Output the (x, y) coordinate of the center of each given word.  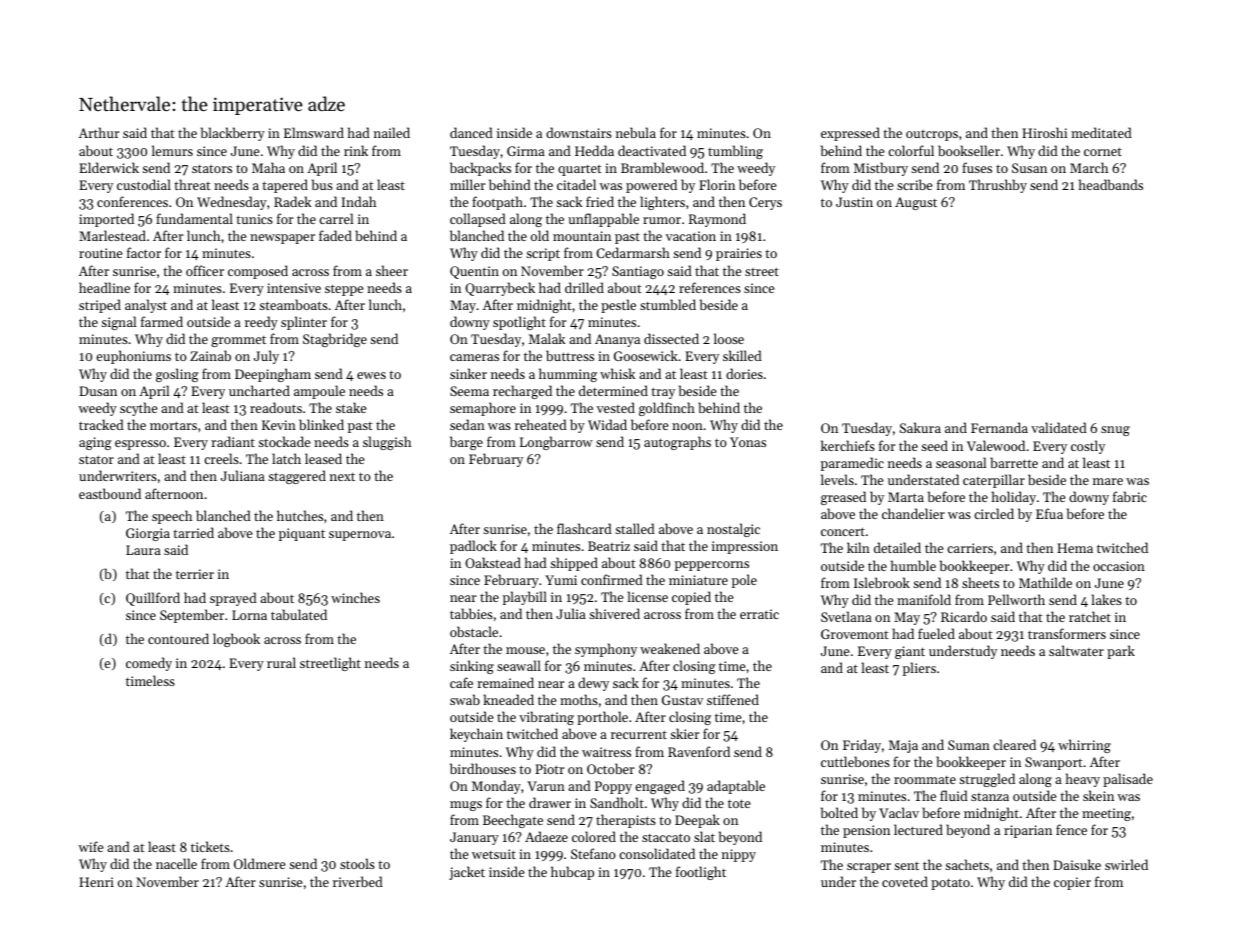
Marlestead (112, 235)
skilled (742, 355)
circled (994, 513)
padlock (473, 547)
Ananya (617, 340)
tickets (210, 846)
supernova (360, 536)
